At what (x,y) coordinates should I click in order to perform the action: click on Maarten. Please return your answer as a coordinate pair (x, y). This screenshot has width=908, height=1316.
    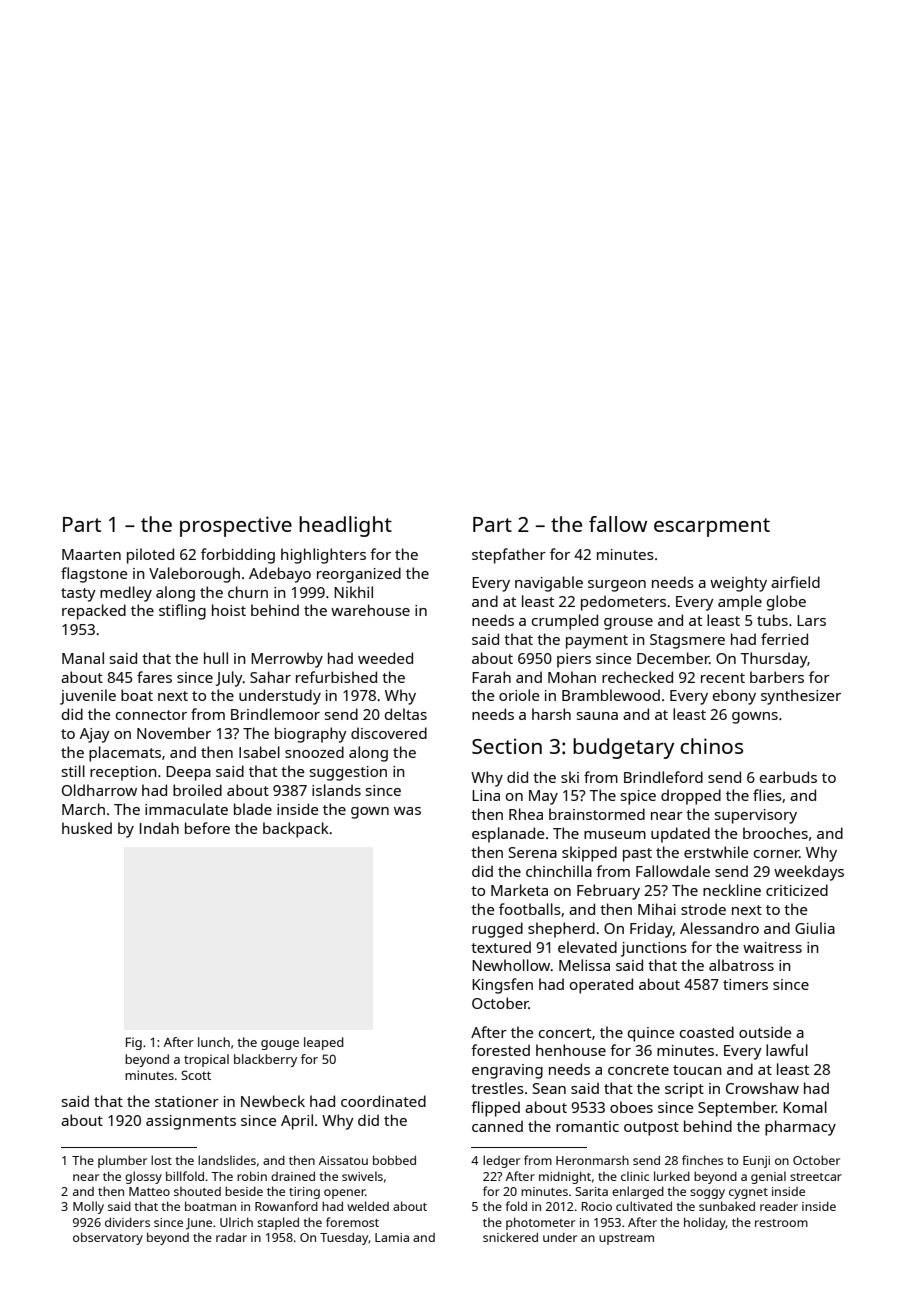
    Looking at the image, I should click on (91, 554).
